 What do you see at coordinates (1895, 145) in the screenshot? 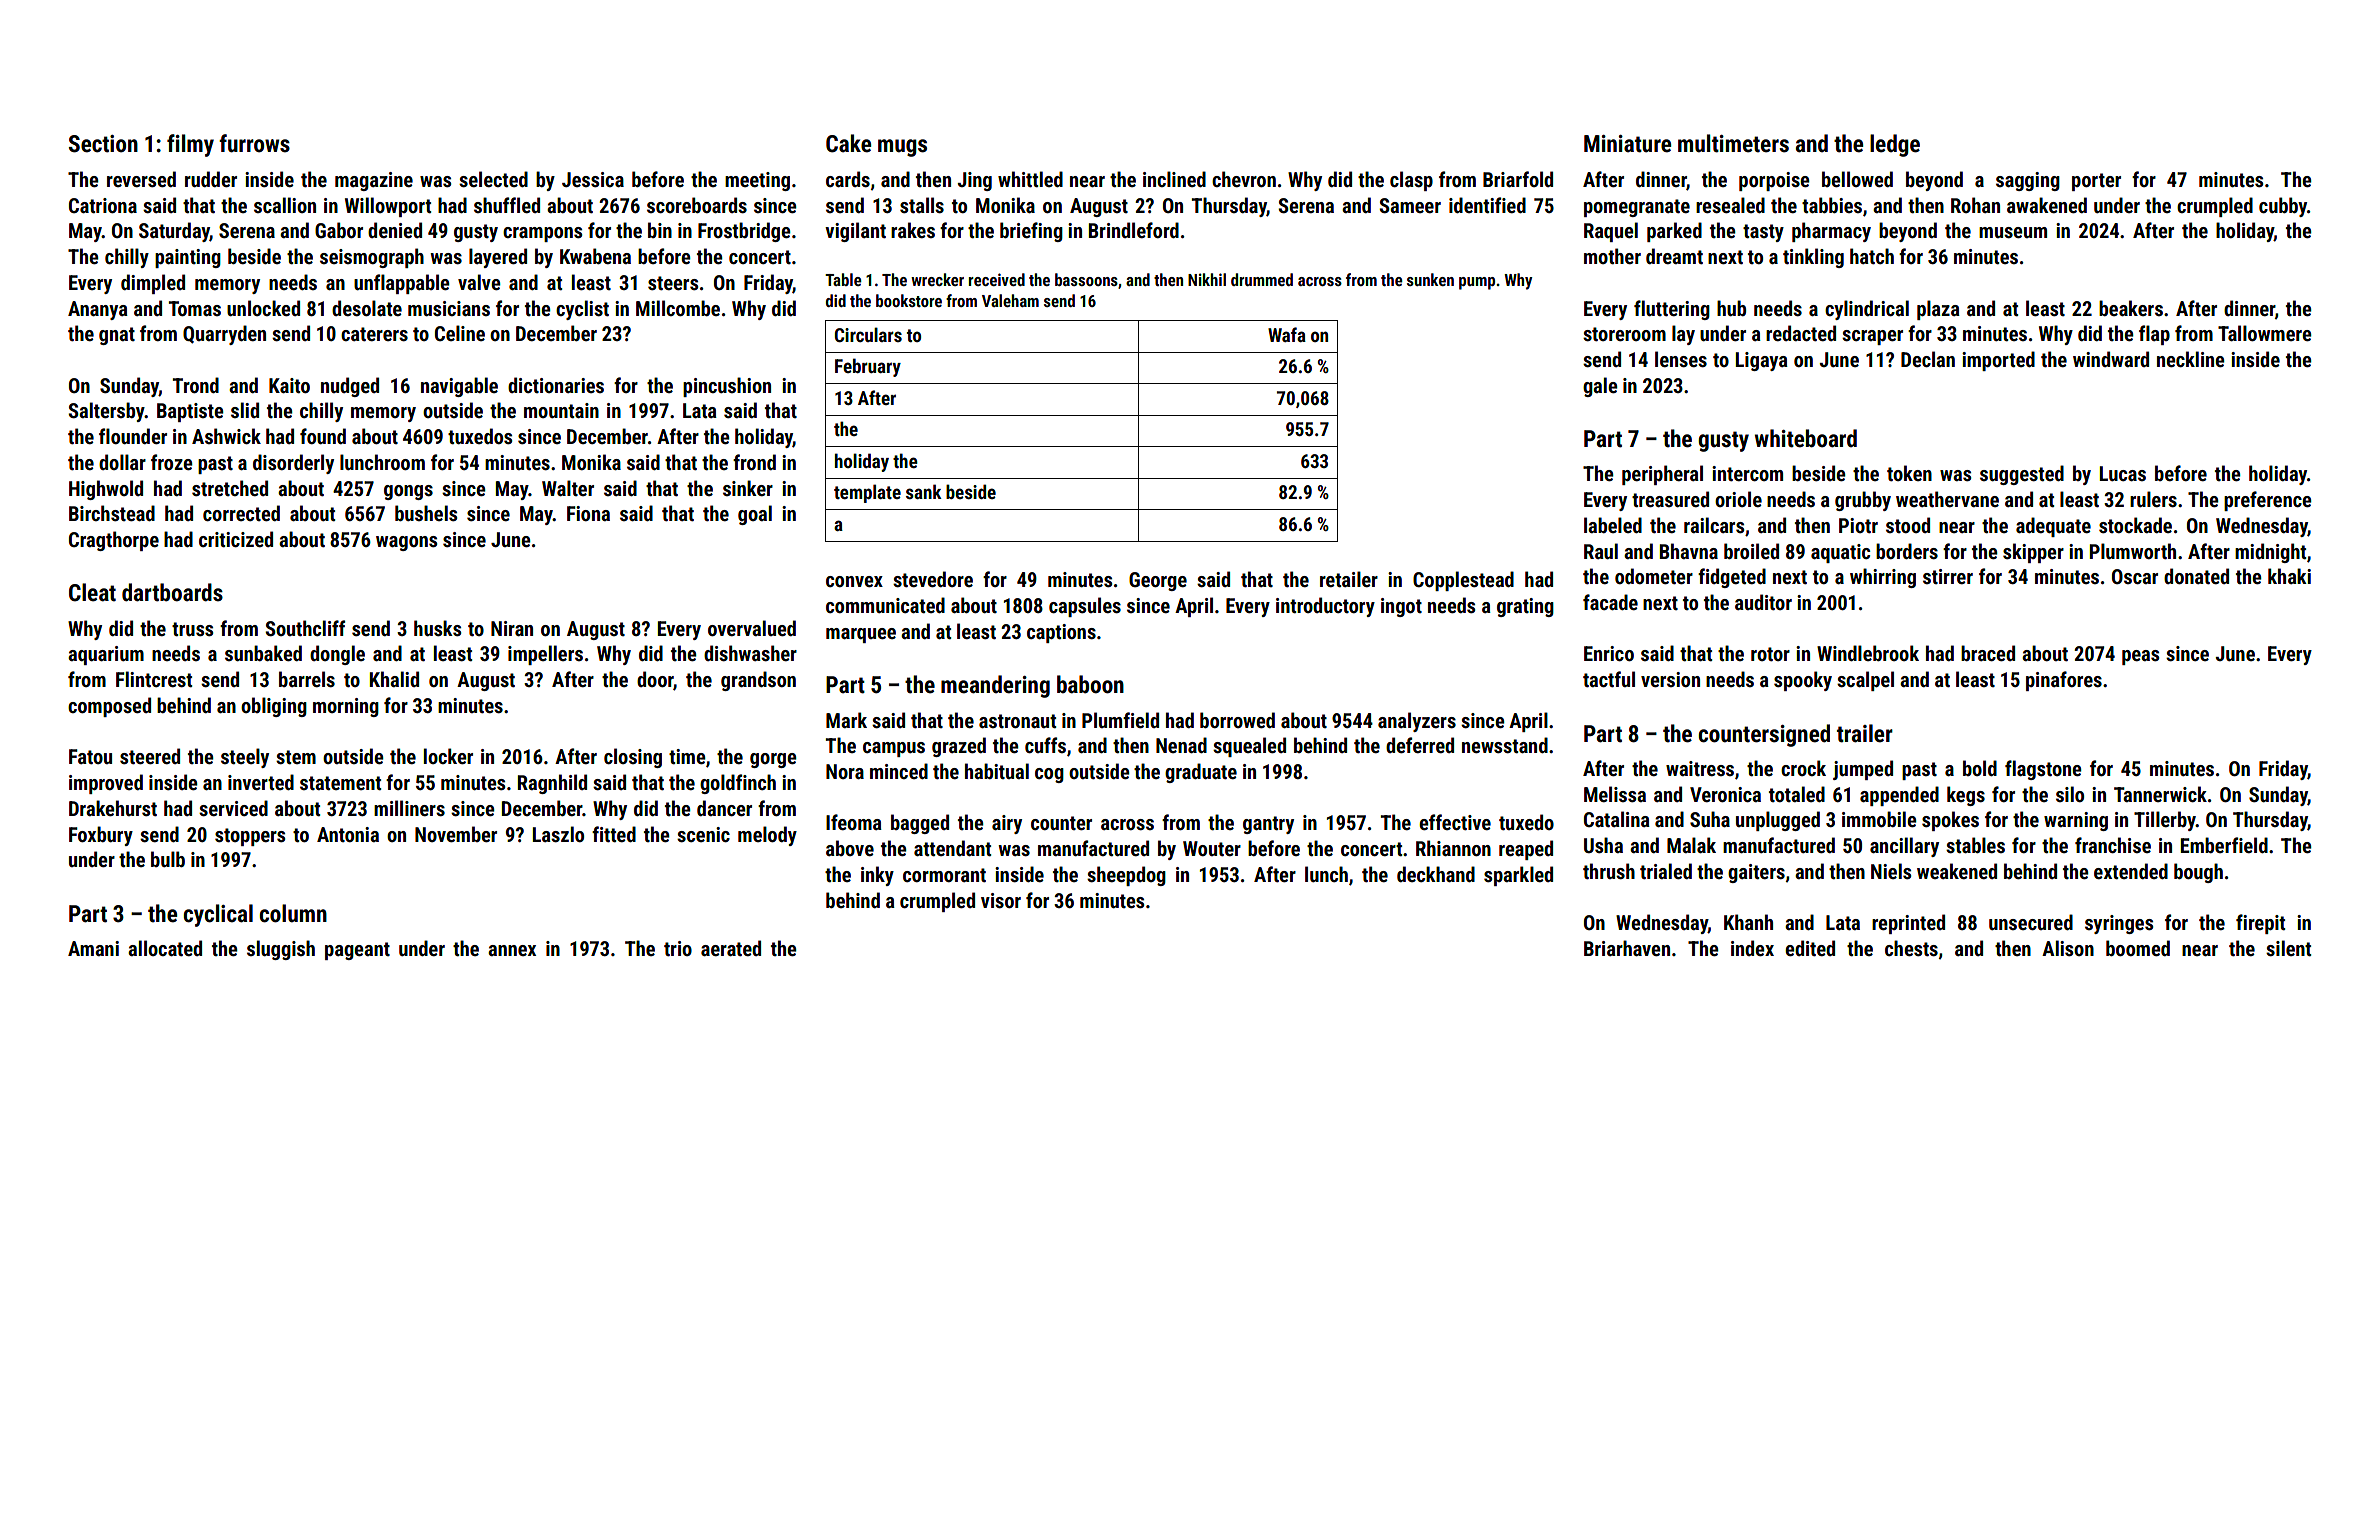
I see `ledge` at bounding box center [1895, 145].
